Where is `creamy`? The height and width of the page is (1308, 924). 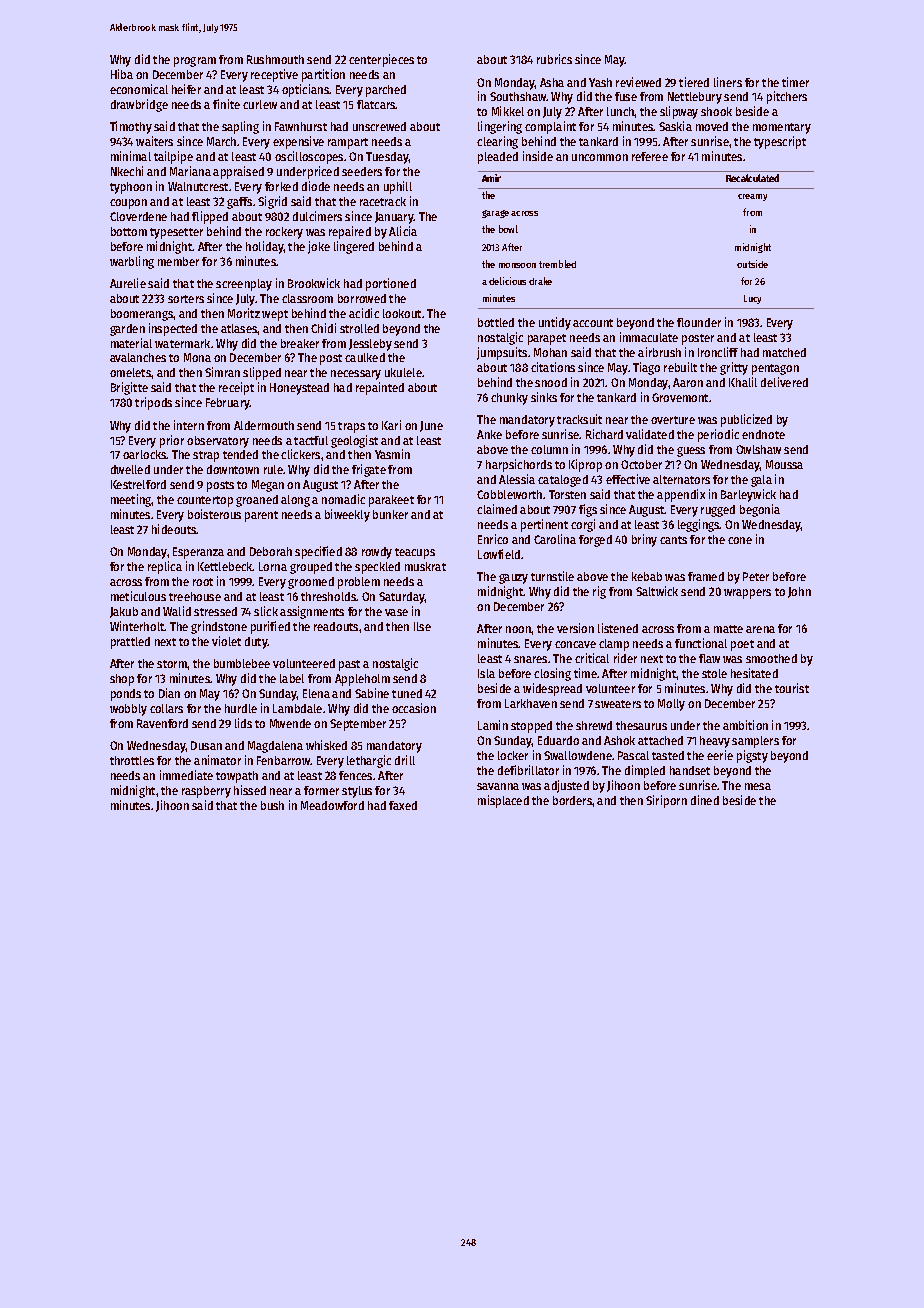 creamy is located at coordinates (752, 197).
